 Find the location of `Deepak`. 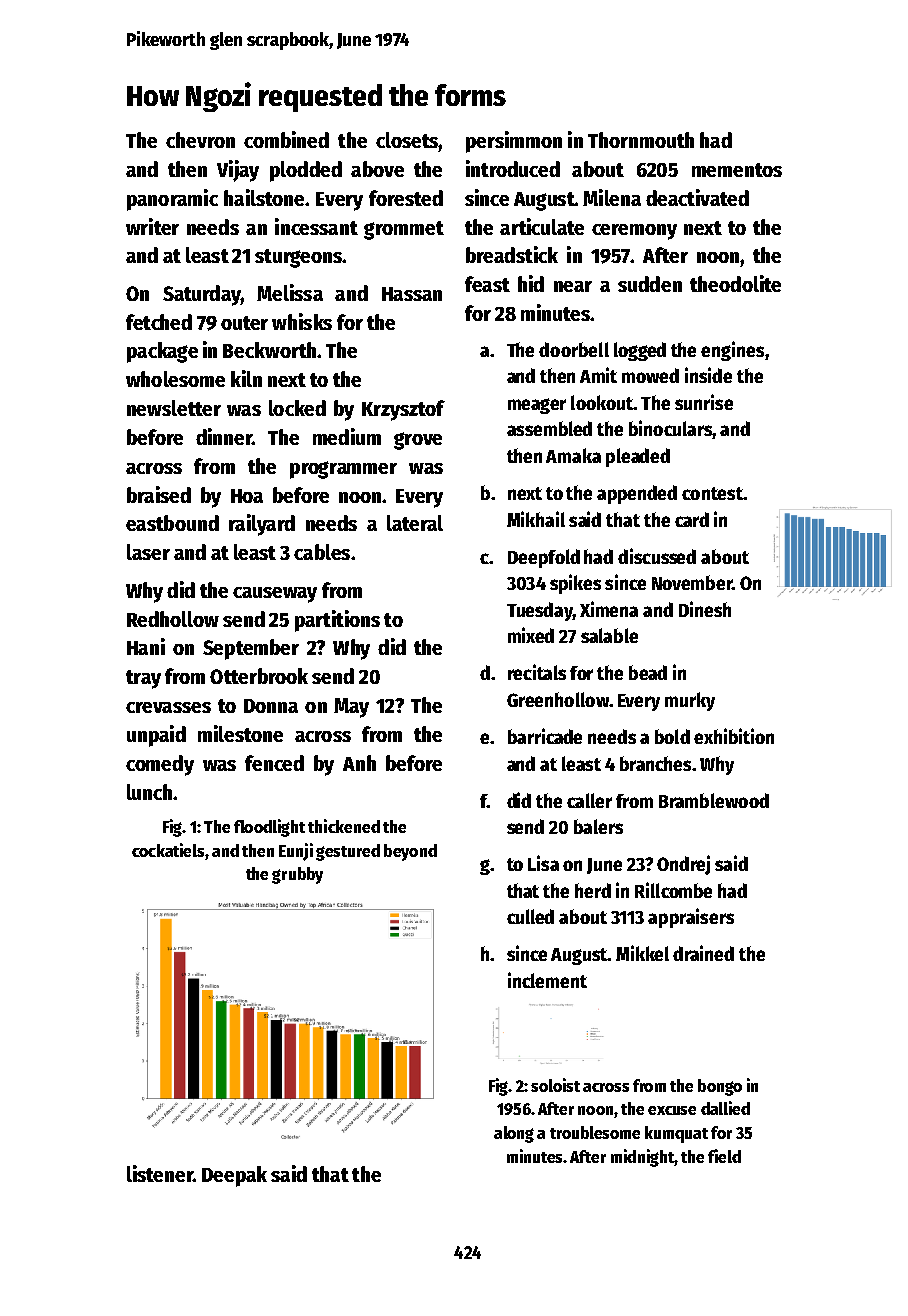

Deepak is located at coordinates (234, 1176).
